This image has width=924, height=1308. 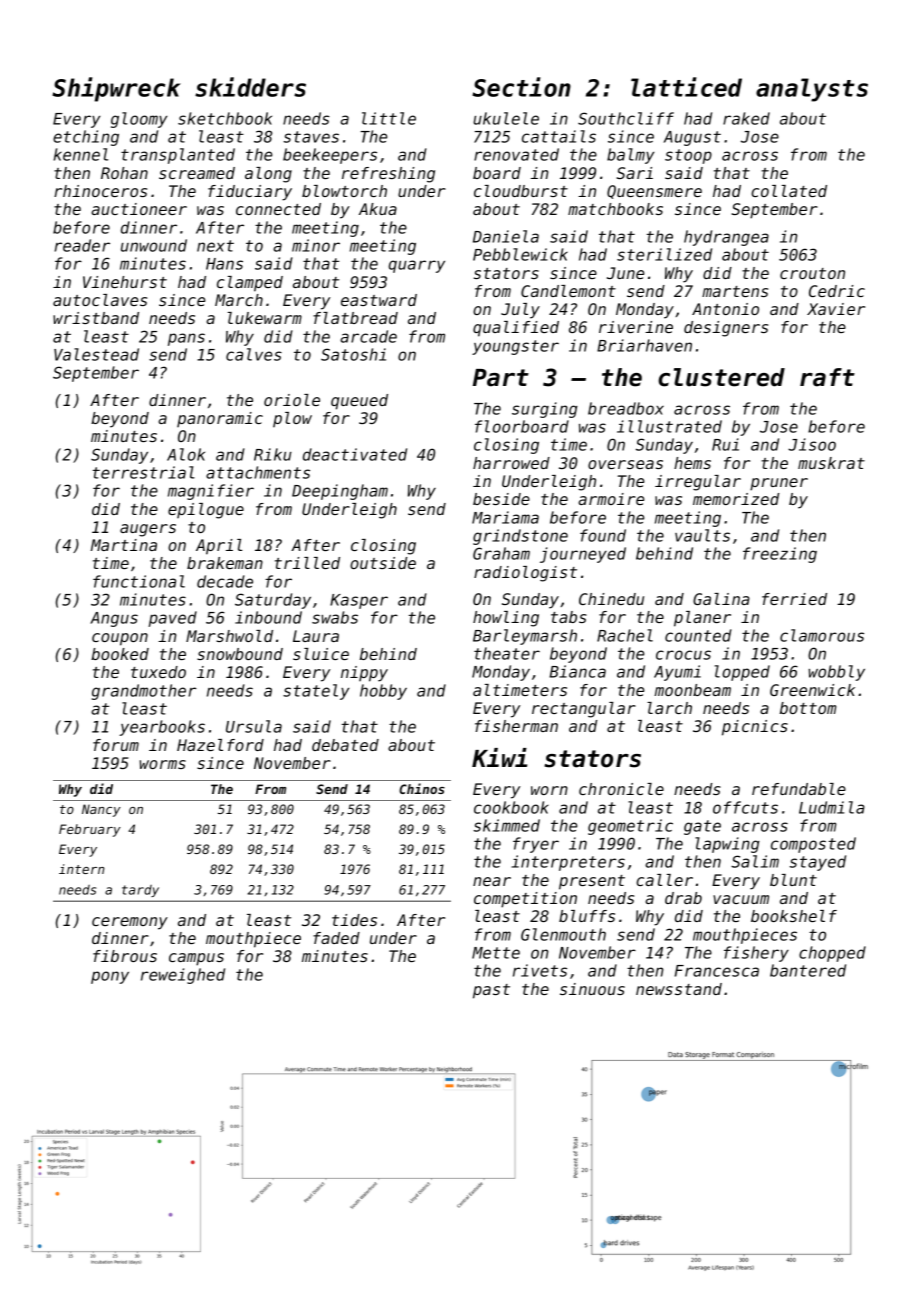 What do you see at coordinates (491, 991) in the image?
I see `past` at bounding box center [491, 991].
